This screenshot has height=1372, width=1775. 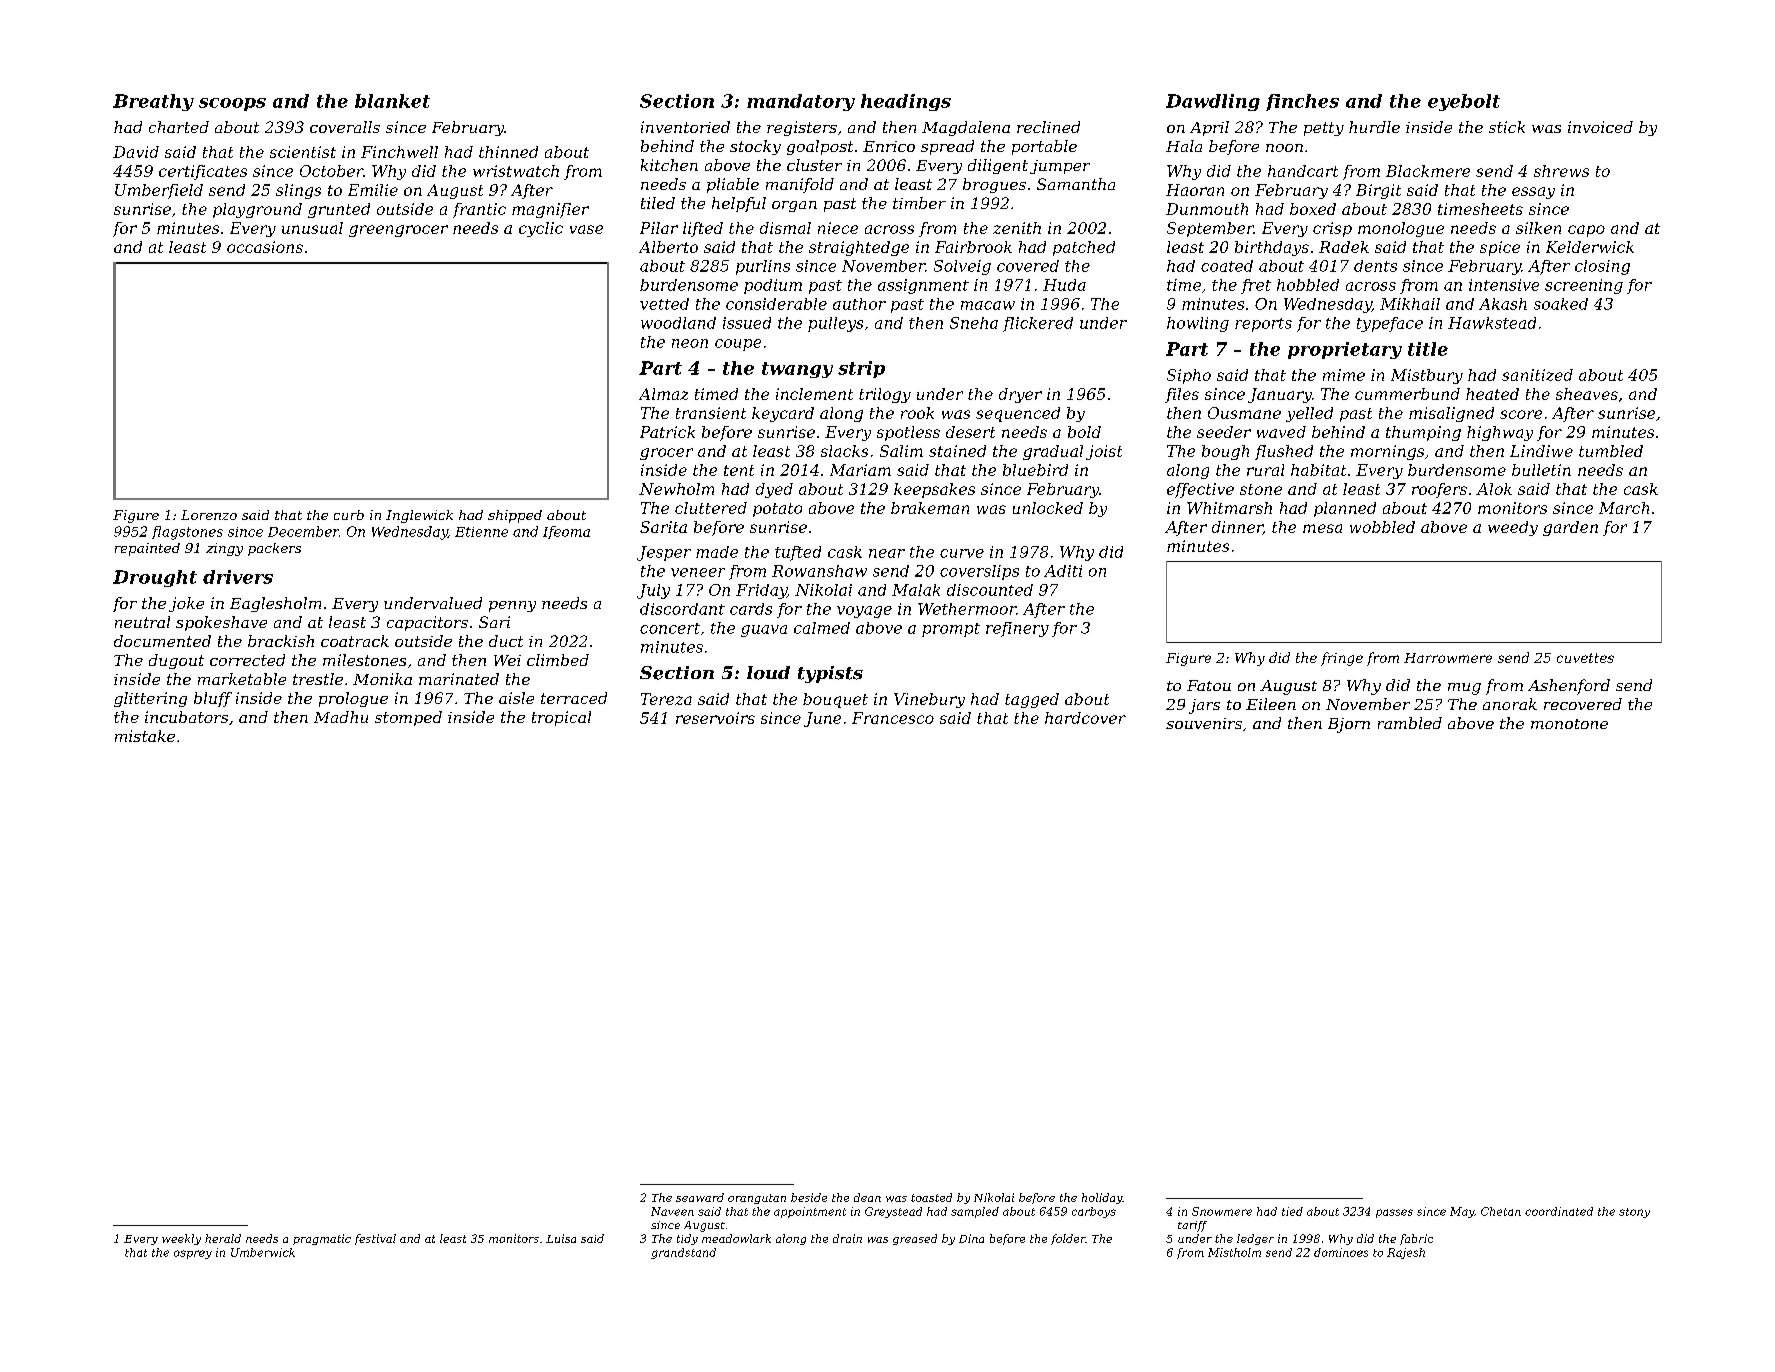 What do you see at coordinates (1600, 127) in the screenshot?
I see `invoiced` at bounding box center [1600, 127].
